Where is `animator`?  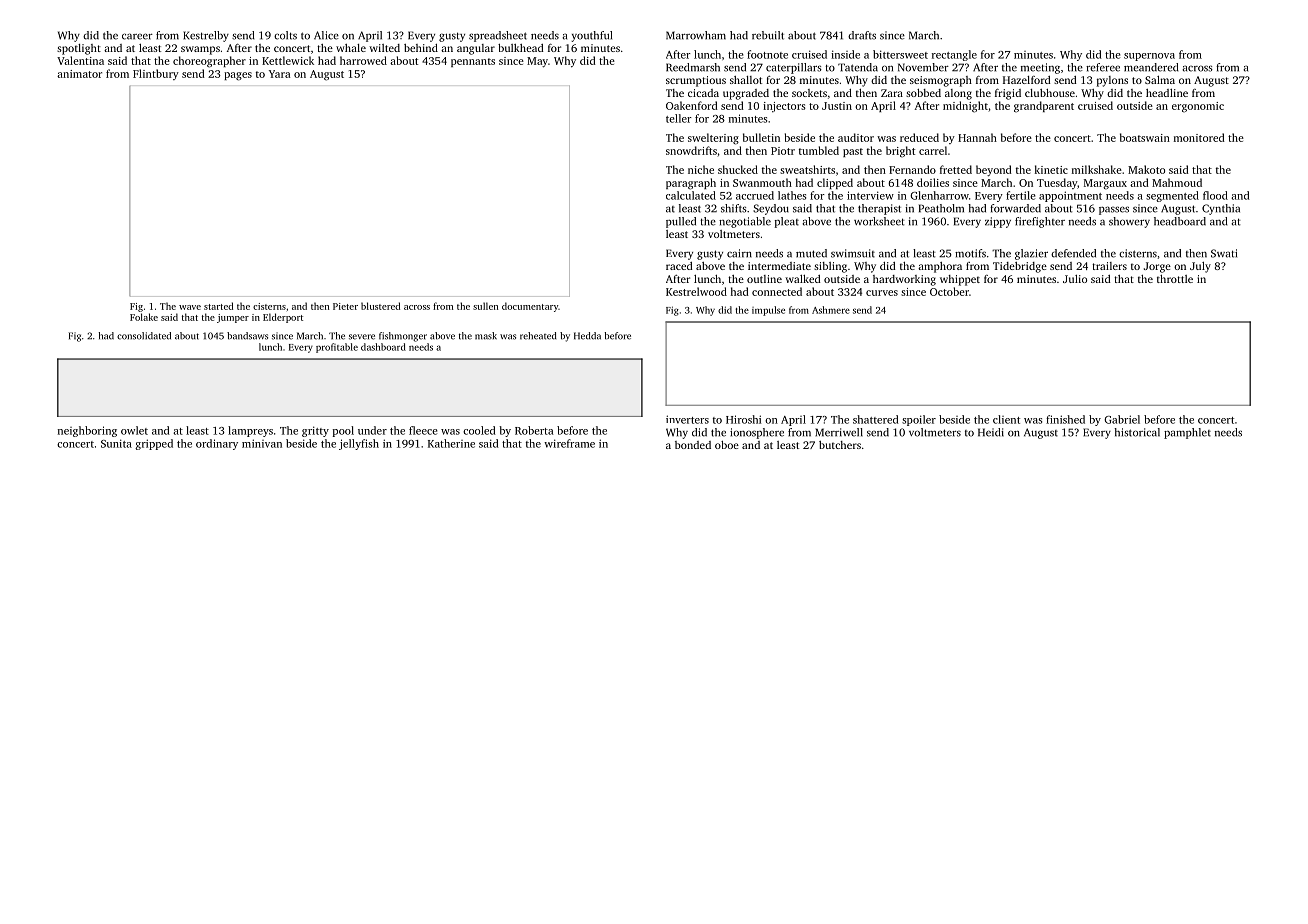 animator is located at coordinates (79, 74).
